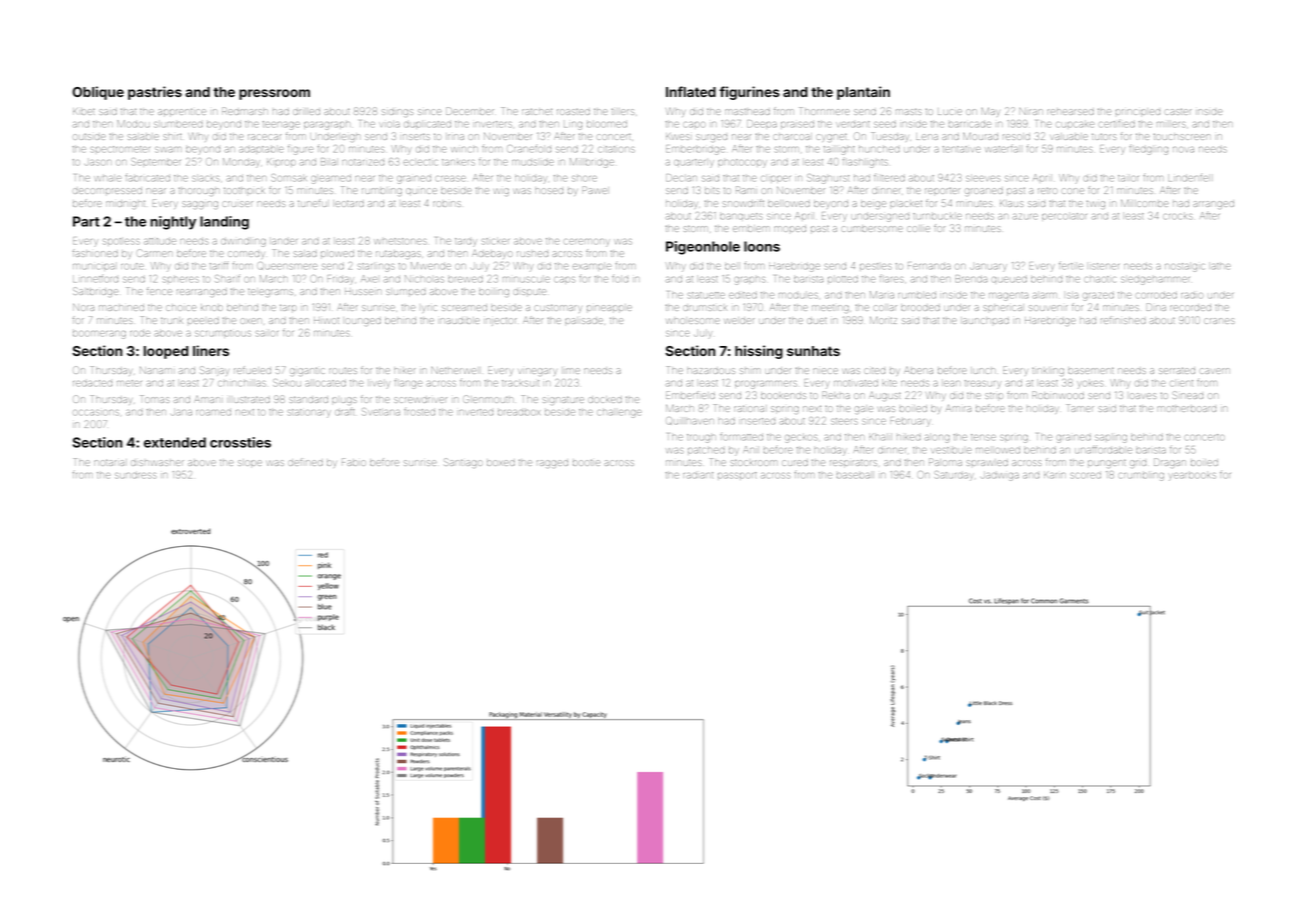 This screenshot has height=924, width=1308. Describe the element at coordinates (245, 112) in the screenshot. I see `Redmarsh` at that location.
